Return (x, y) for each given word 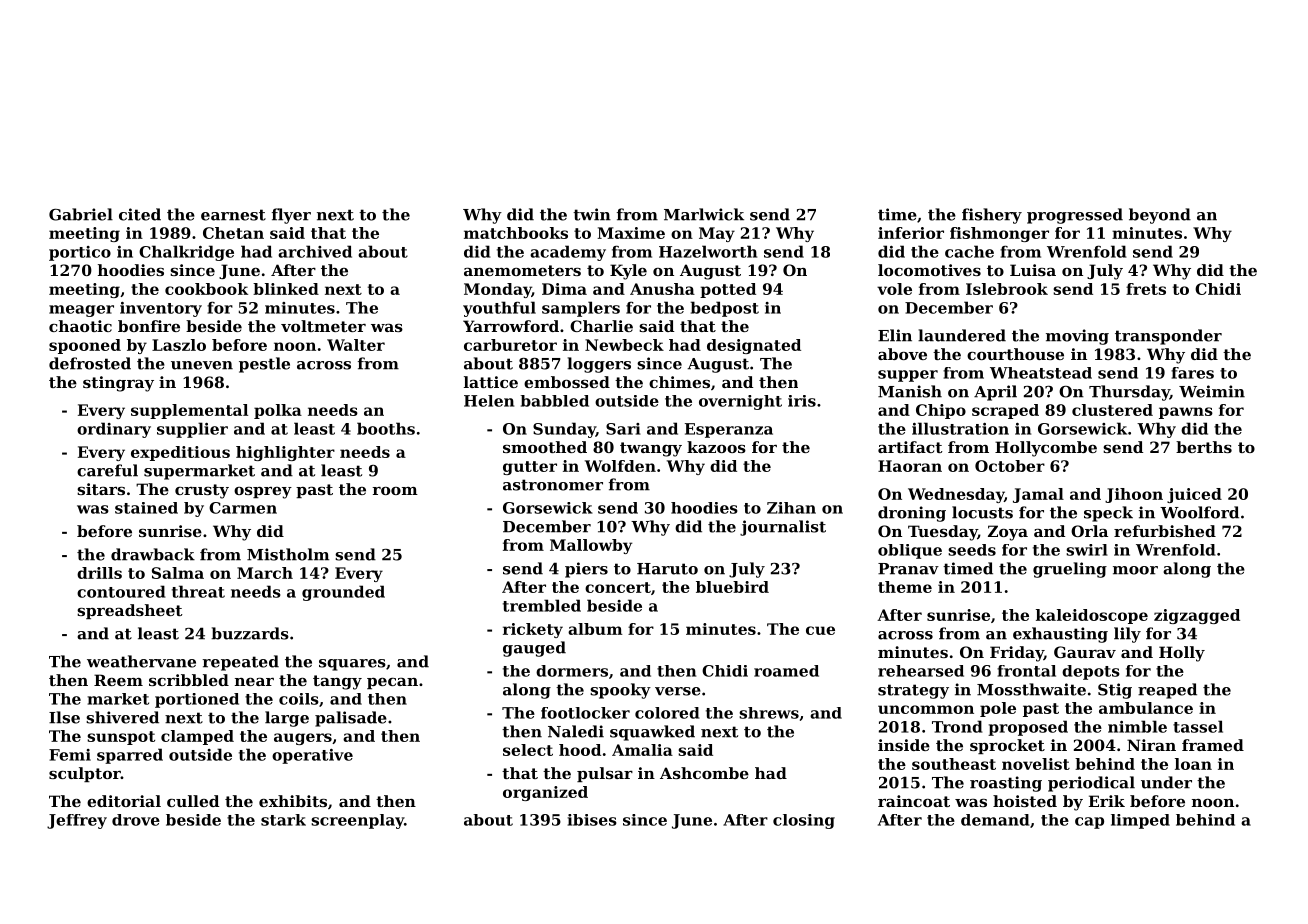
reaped (1167, 691)
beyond (1160, 216)
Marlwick (704, 214)
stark (283, 820)
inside (904, 745)
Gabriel (81, 214)
